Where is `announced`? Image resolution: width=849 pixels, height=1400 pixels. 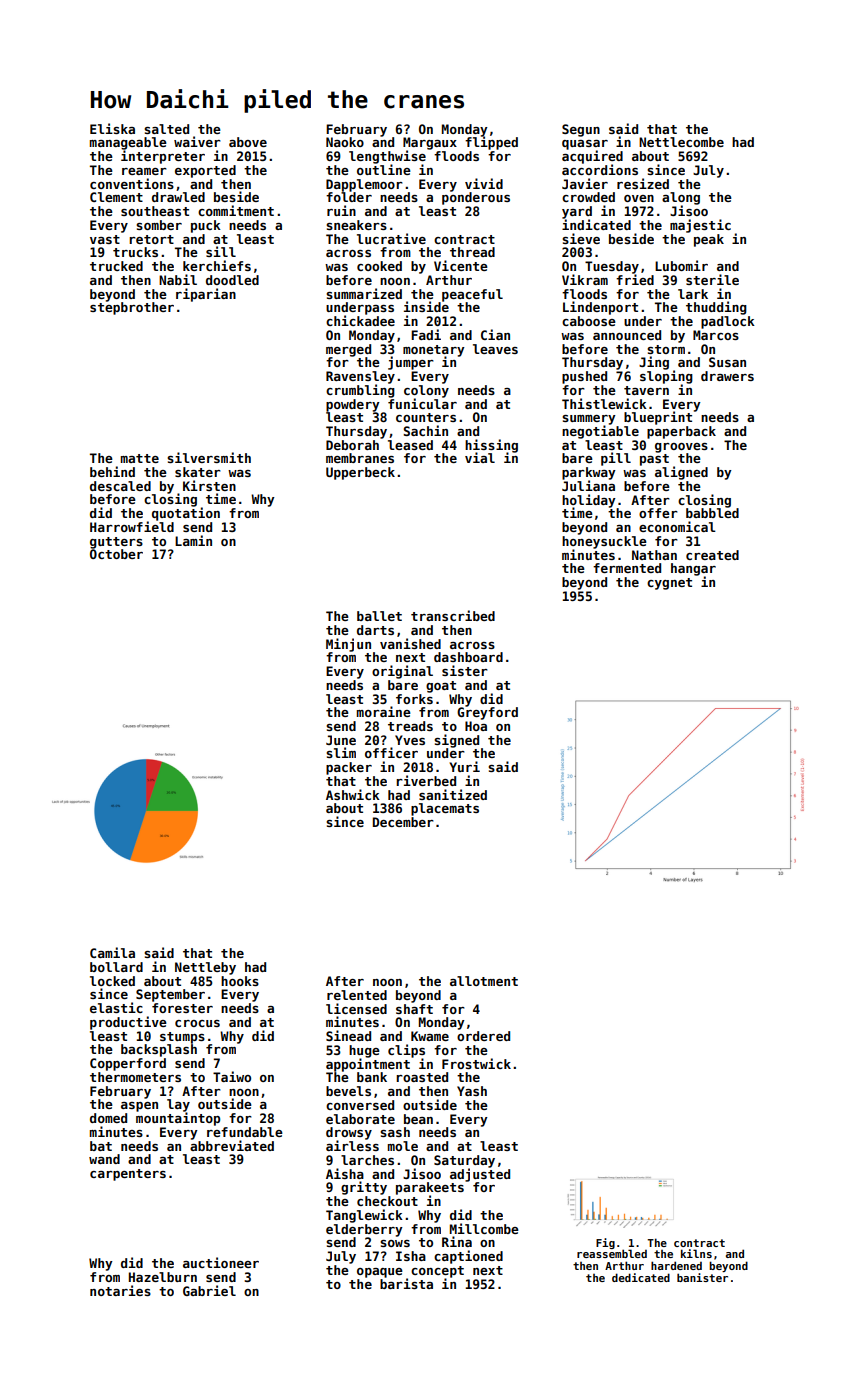 announced is located at coordinates (627, 335).
